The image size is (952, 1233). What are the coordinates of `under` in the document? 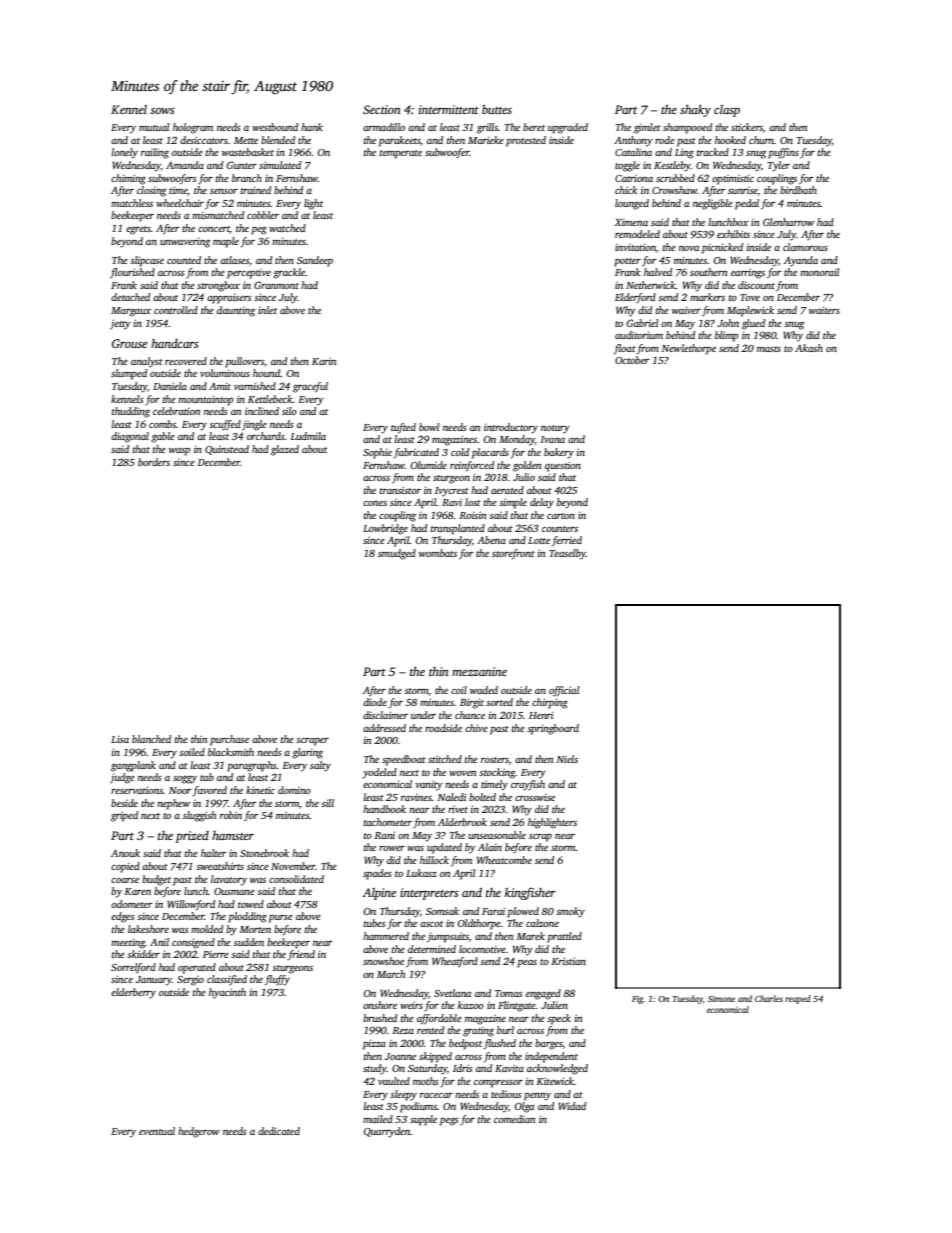 It's located at (423, 715).
